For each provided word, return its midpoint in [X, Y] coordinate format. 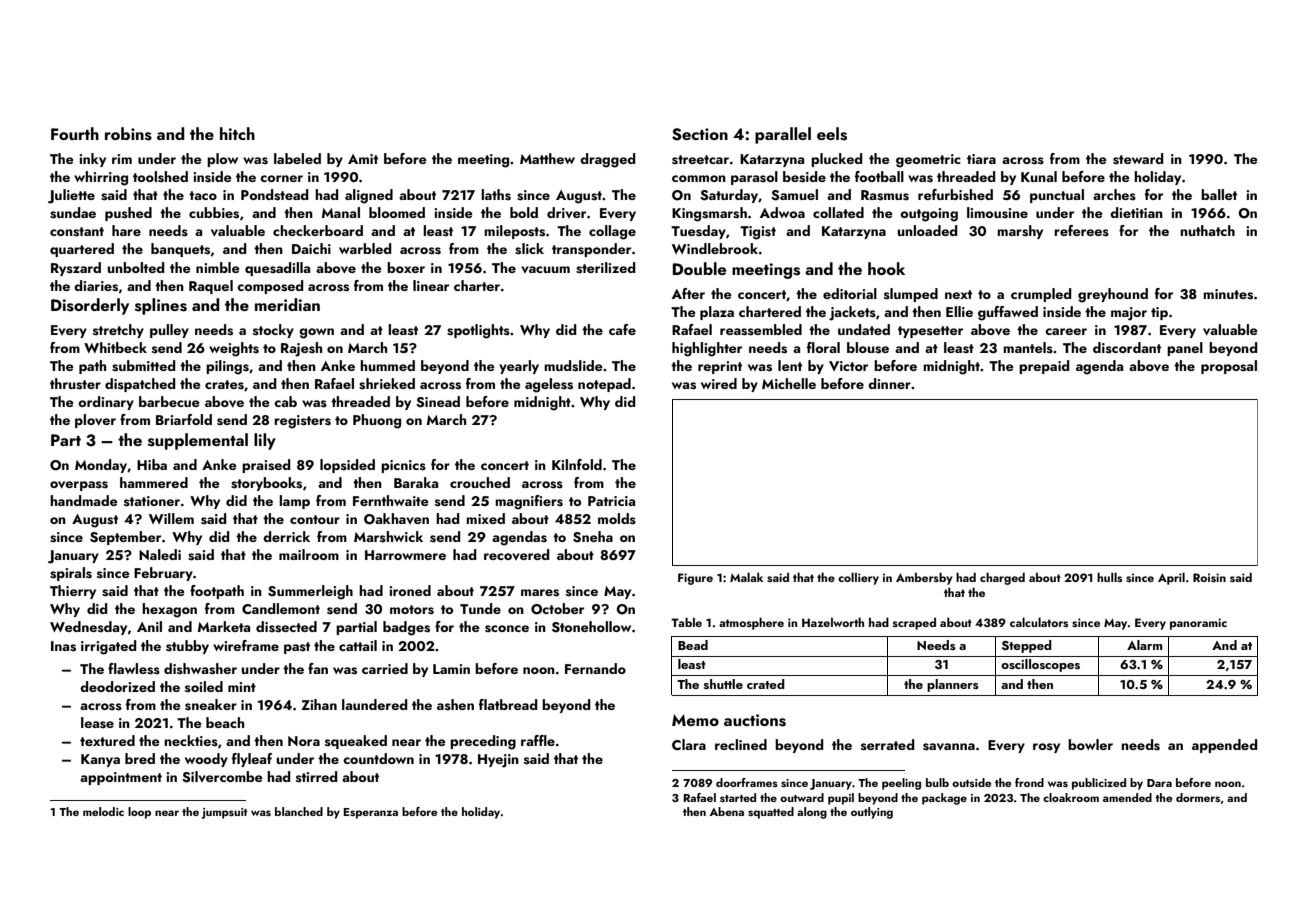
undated [864, 329]
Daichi [311, 248]
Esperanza [370, 813]
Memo [695, 720]
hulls [1109, 577]
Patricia [611, 501]
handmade [84, 500]
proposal [1229, 367]
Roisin [1209, 577]
